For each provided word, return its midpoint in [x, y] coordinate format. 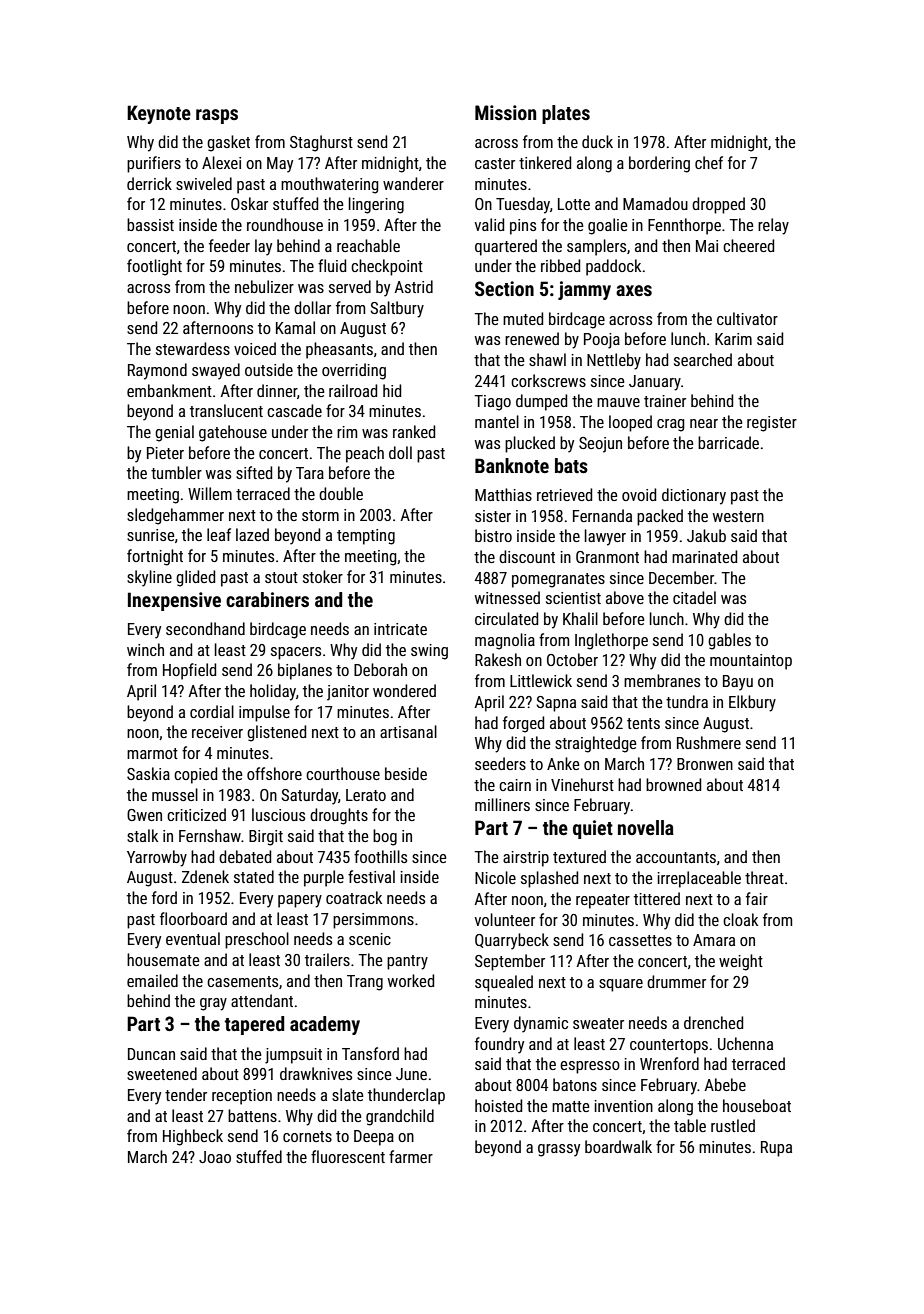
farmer [411, 1156]
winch [145, 649]
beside [406, 773]
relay [773, 226]
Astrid [413, 286]
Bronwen [705, 764]
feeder [229, 245]
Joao [215, 1157]
